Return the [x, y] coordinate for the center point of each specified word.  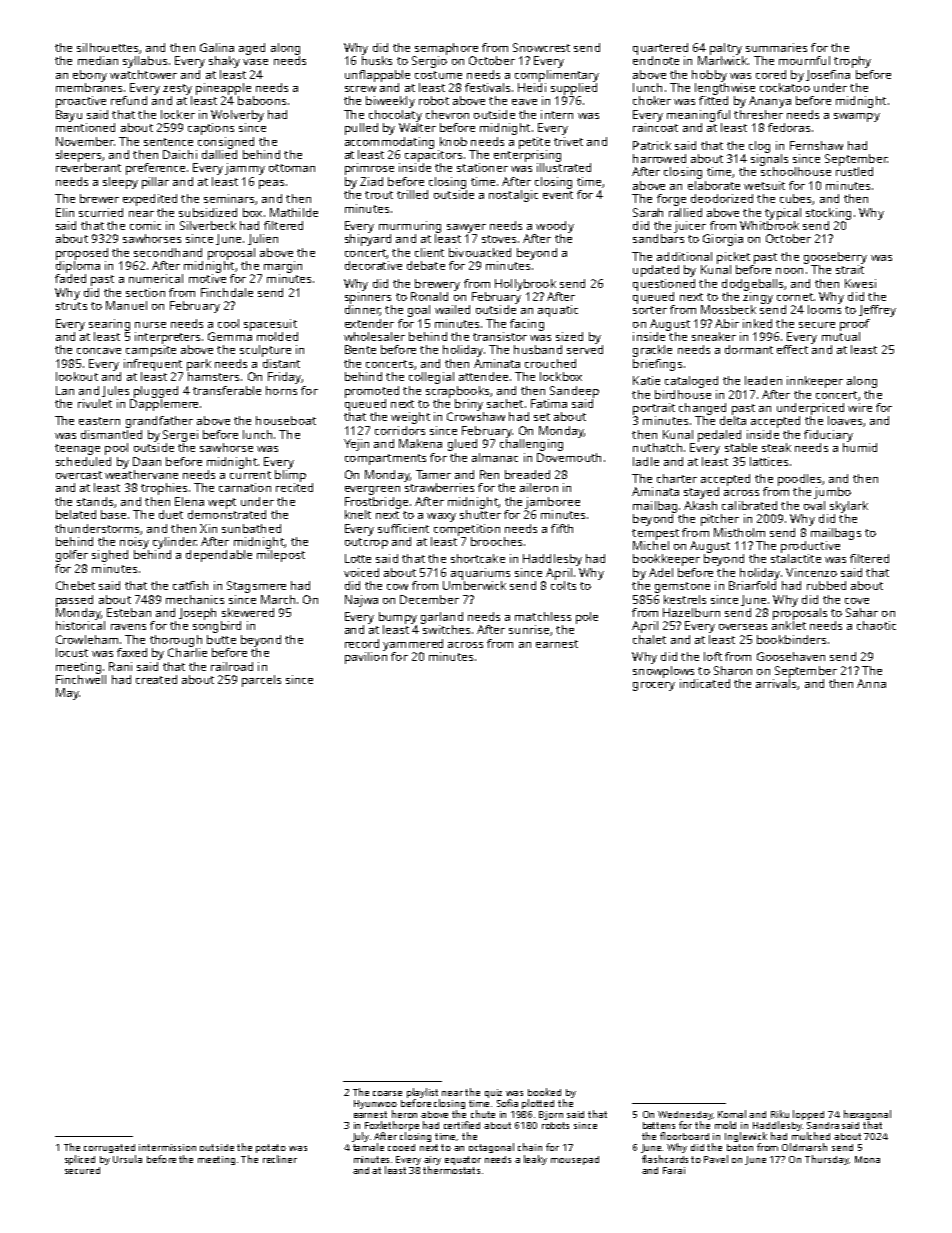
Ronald [429, 296]
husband [538, 349]
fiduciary [828, 436]
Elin [65, 212]
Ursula [127, 1159]
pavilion [366, 658]
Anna [871, 683]
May [67, 694]
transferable [227, 390]
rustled [854, 171]
